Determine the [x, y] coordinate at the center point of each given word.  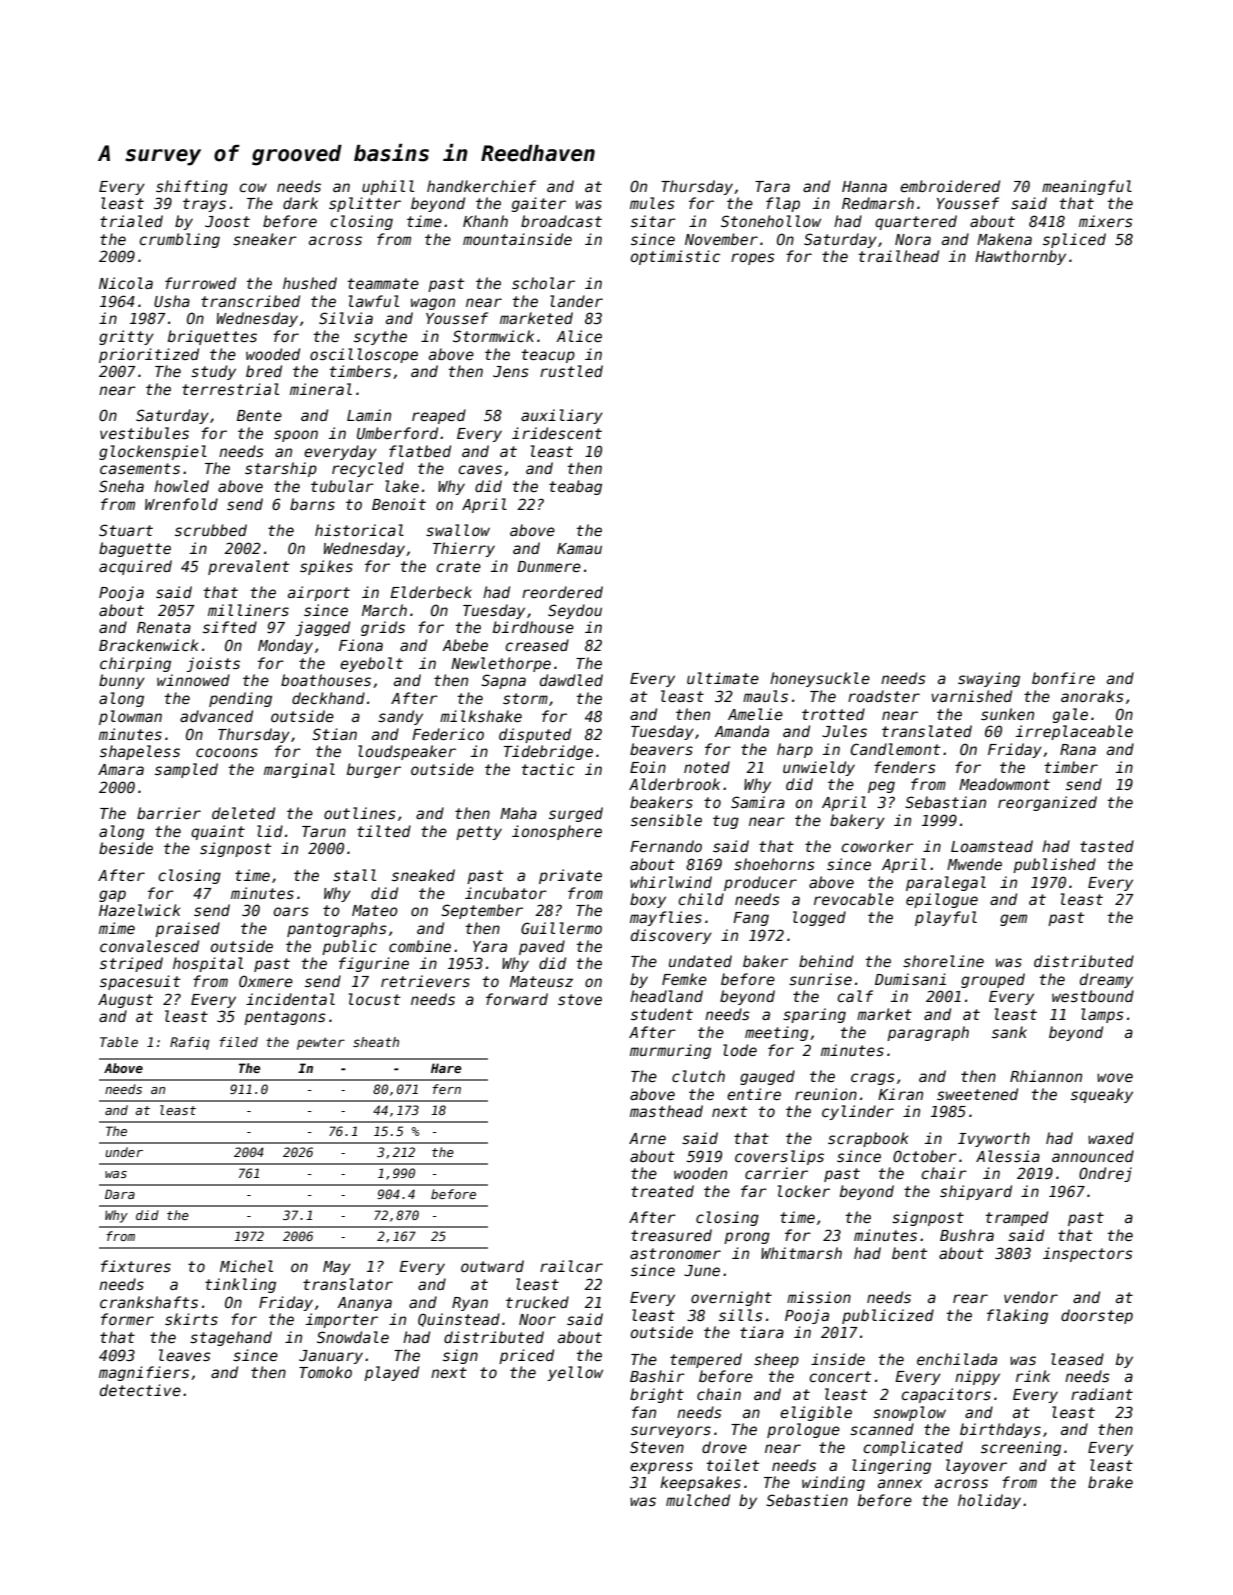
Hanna [864, 186]
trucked [537, 1302]
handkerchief [481, 186]
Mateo [375, 910]
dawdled [571, 680]
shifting [192, 187]
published [1054, 865]
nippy [977, 1377]
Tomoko [325, 1372]
